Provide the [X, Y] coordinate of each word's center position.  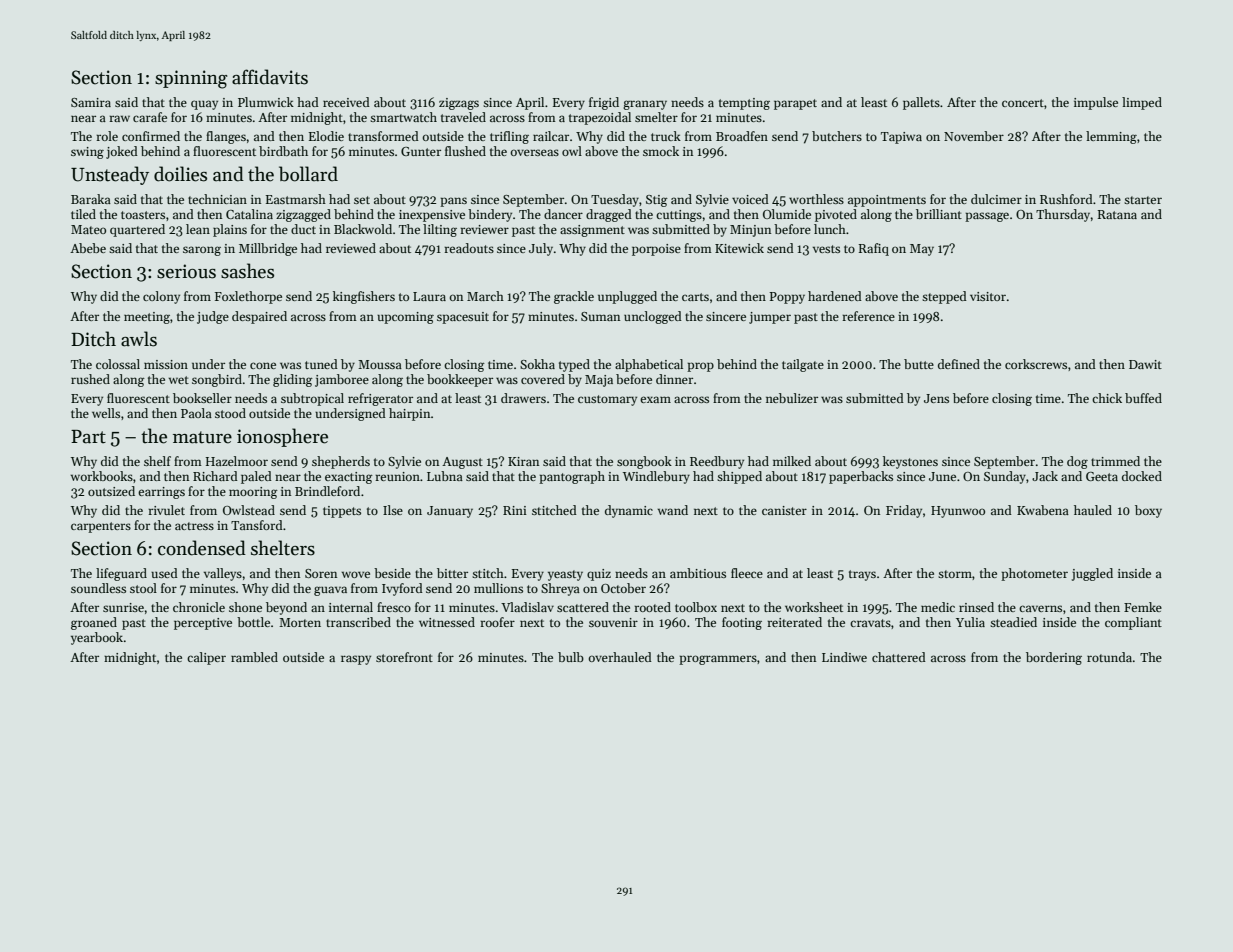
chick [1107, 398]
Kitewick [739, 248]
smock [661, 151]
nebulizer [792, 398]
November [974, 136]
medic [938, 607]
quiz [599, 575]
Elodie [326, 136]
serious [186, 271]
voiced [750, 199]
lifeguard [121, 574]
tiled [83, 214]
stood [230, 413]
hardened [835, 296]
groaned [94, 623]
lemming [1111, 137]
